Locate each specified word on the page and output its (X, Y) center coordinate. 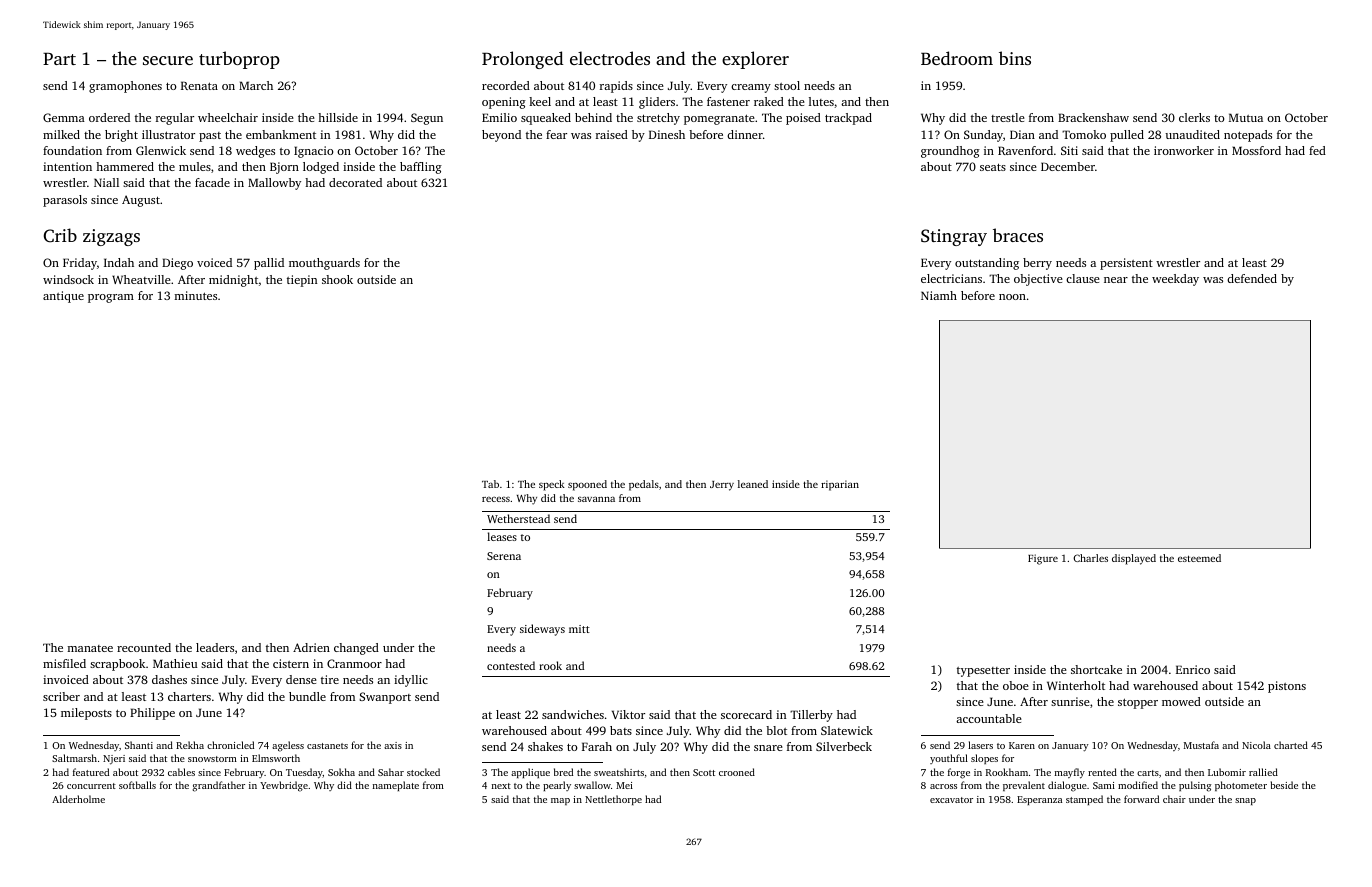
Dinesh (667, 134)
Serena (504, 556)
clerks (1194, 117)
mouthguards (324, 264)
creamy (751, 88)
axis (393, 745)
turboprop (239, 60)
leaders (215, 647)
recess (496, 499)
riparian (840, 485)
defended (1252, 278)
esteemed (1199, 558)
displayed (1134, 559)
